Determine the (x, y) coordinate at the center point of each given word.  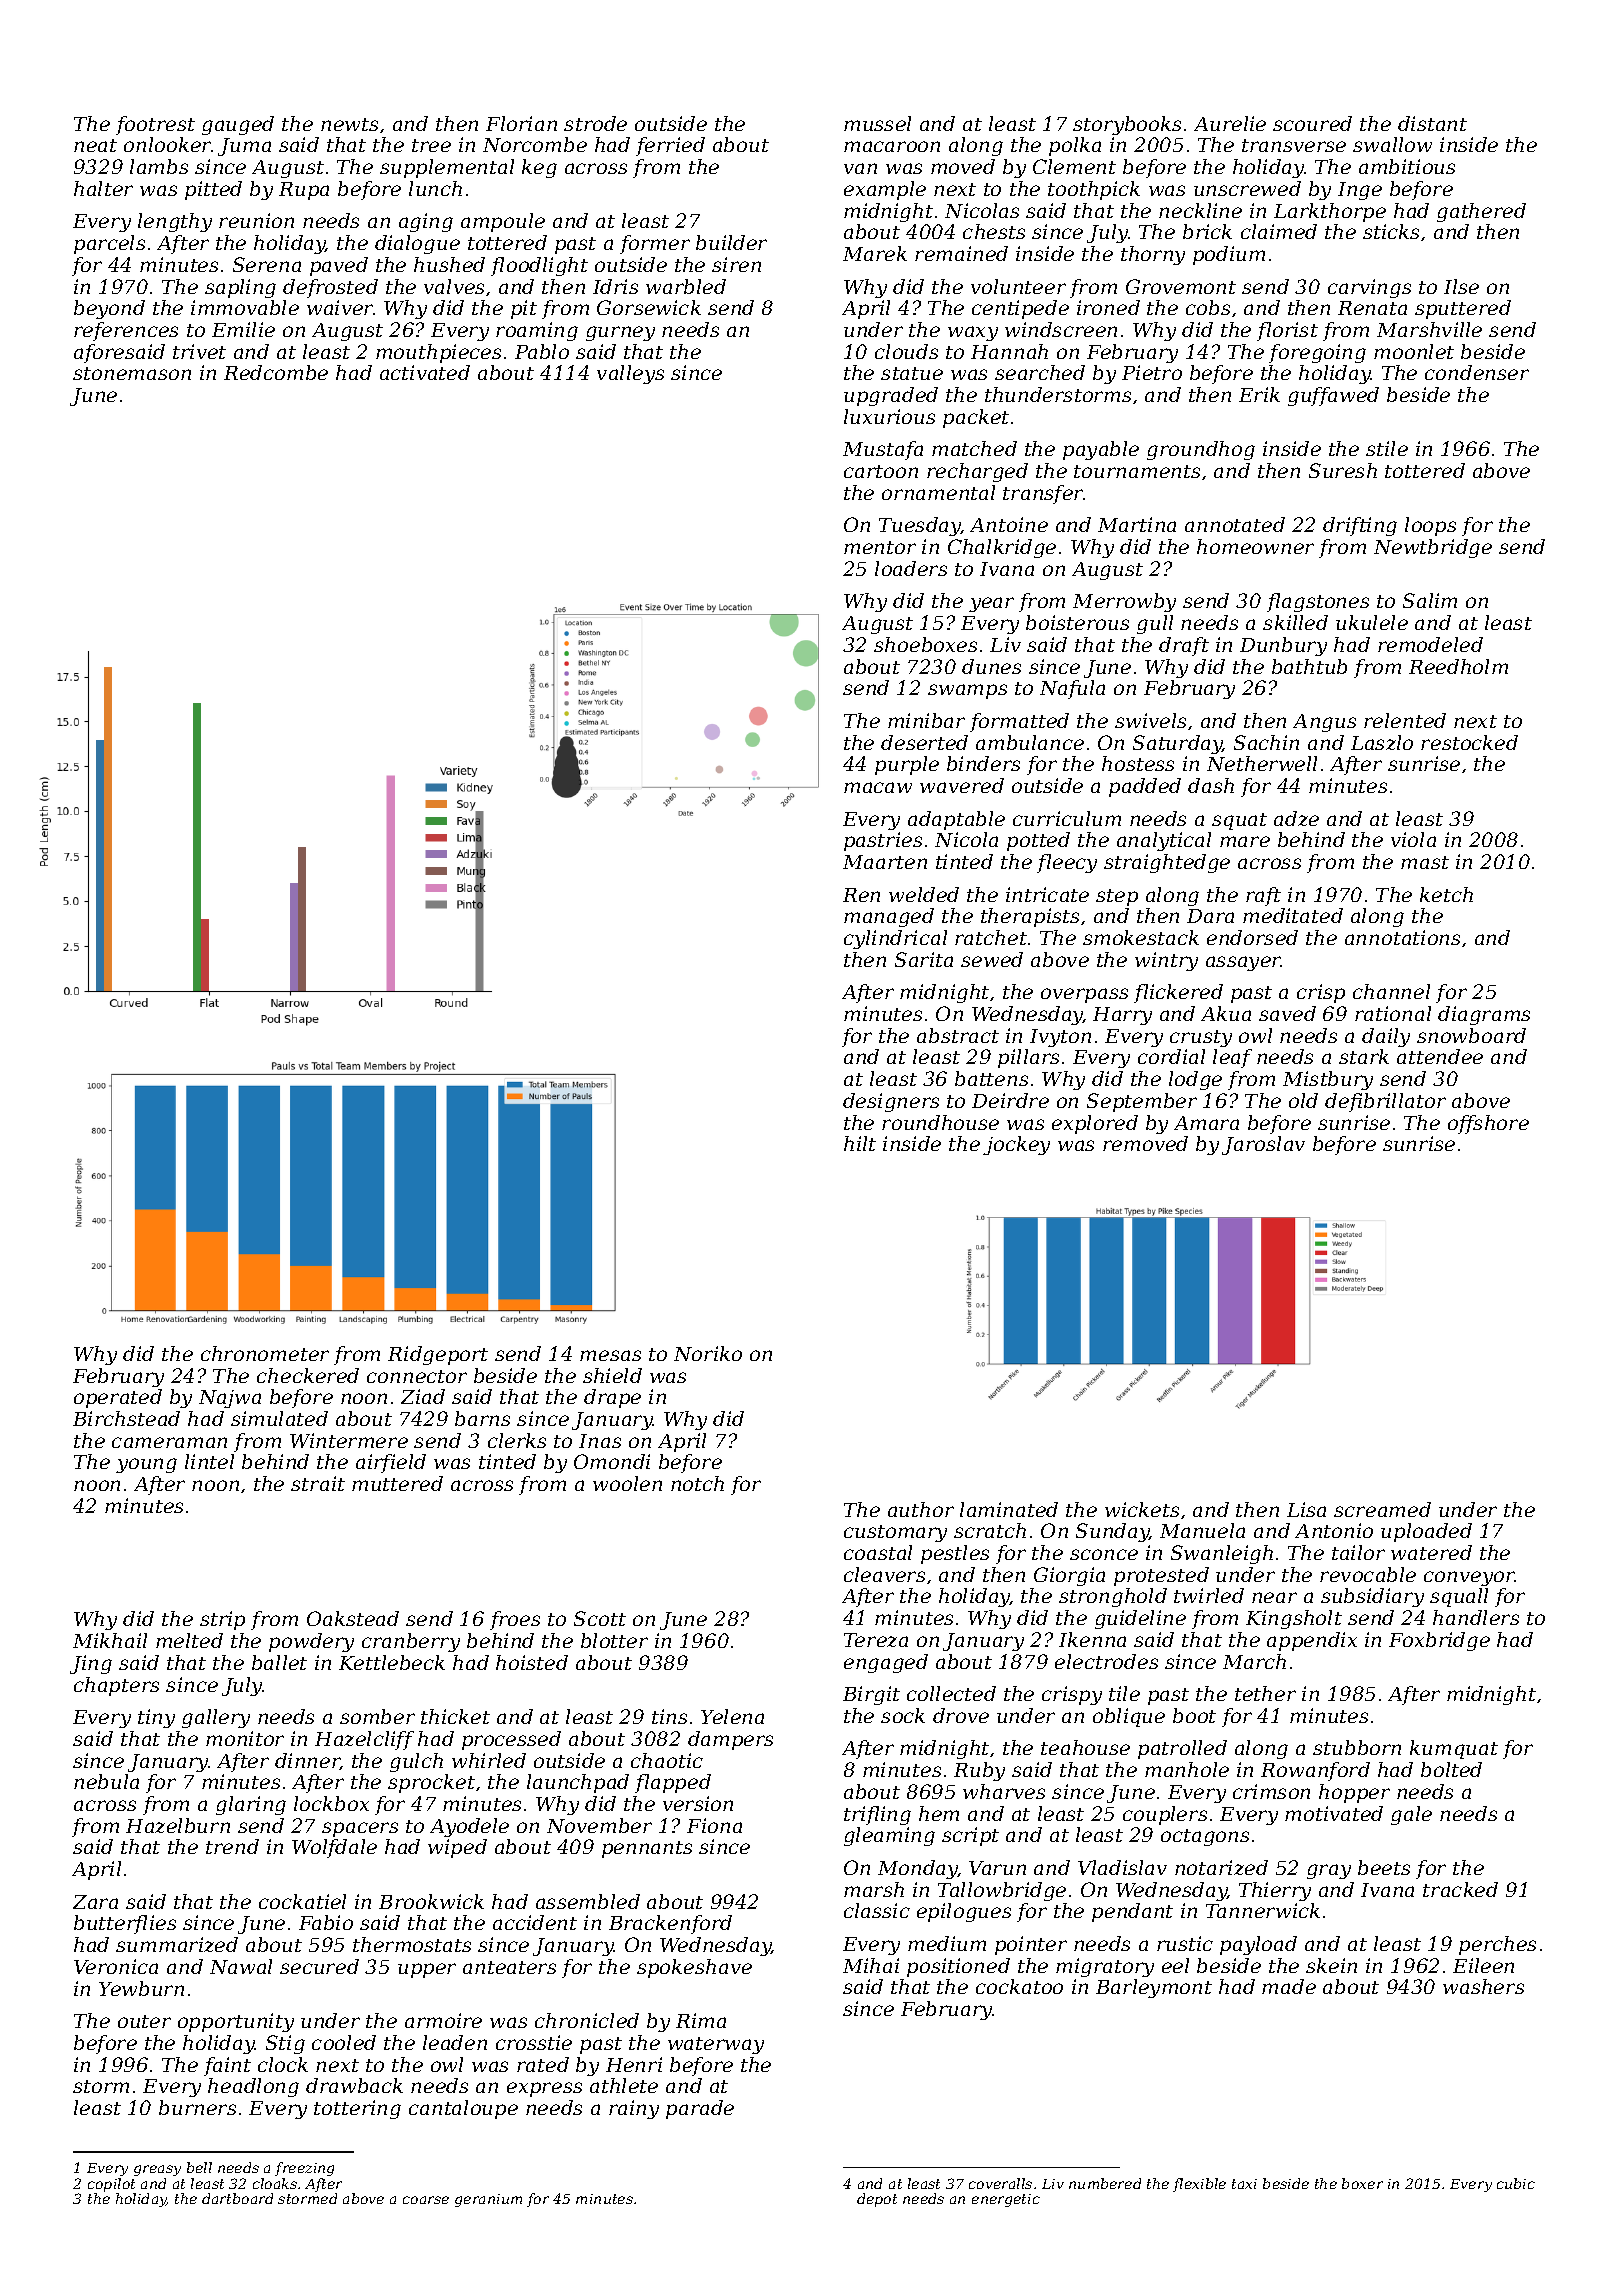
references (126, 331)
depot (877, 2200)
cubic (1516, 2183)
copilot (111, 2185)
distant (1432, 123)
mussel (877, 123)
